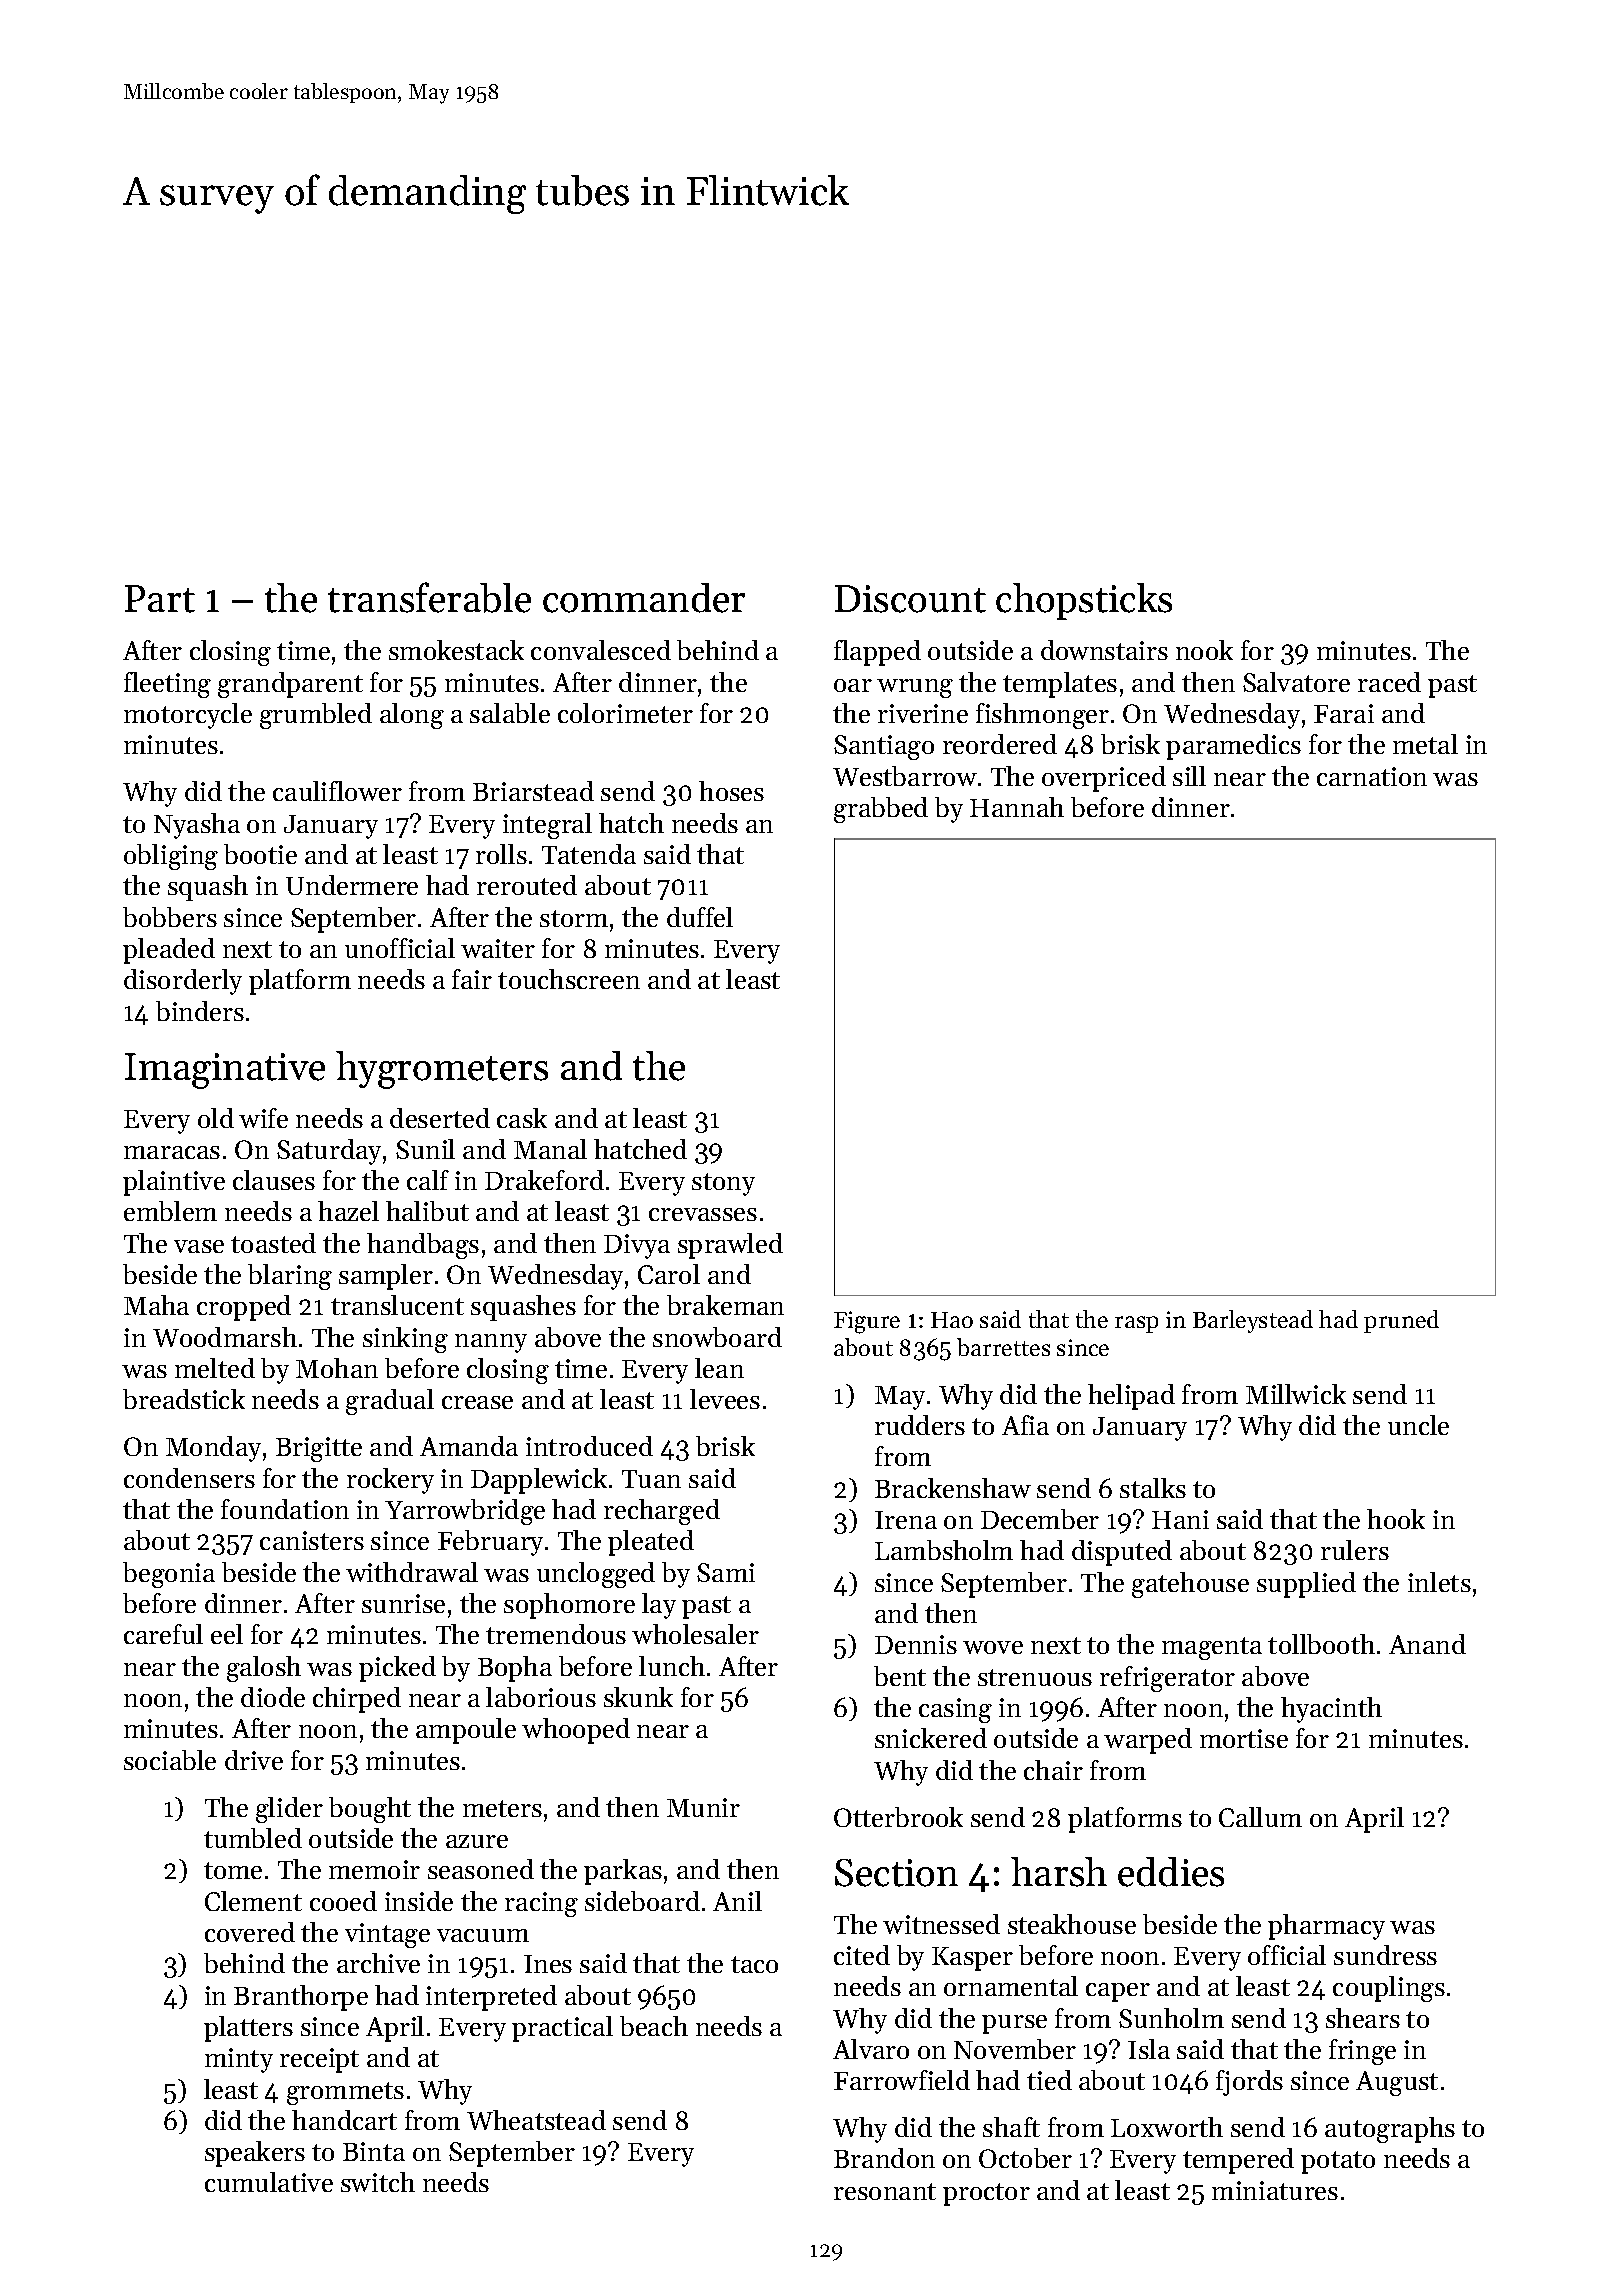  Describe the element at coordinates (188, 716) in the screenshot. I see `motorcycle` at that location.
